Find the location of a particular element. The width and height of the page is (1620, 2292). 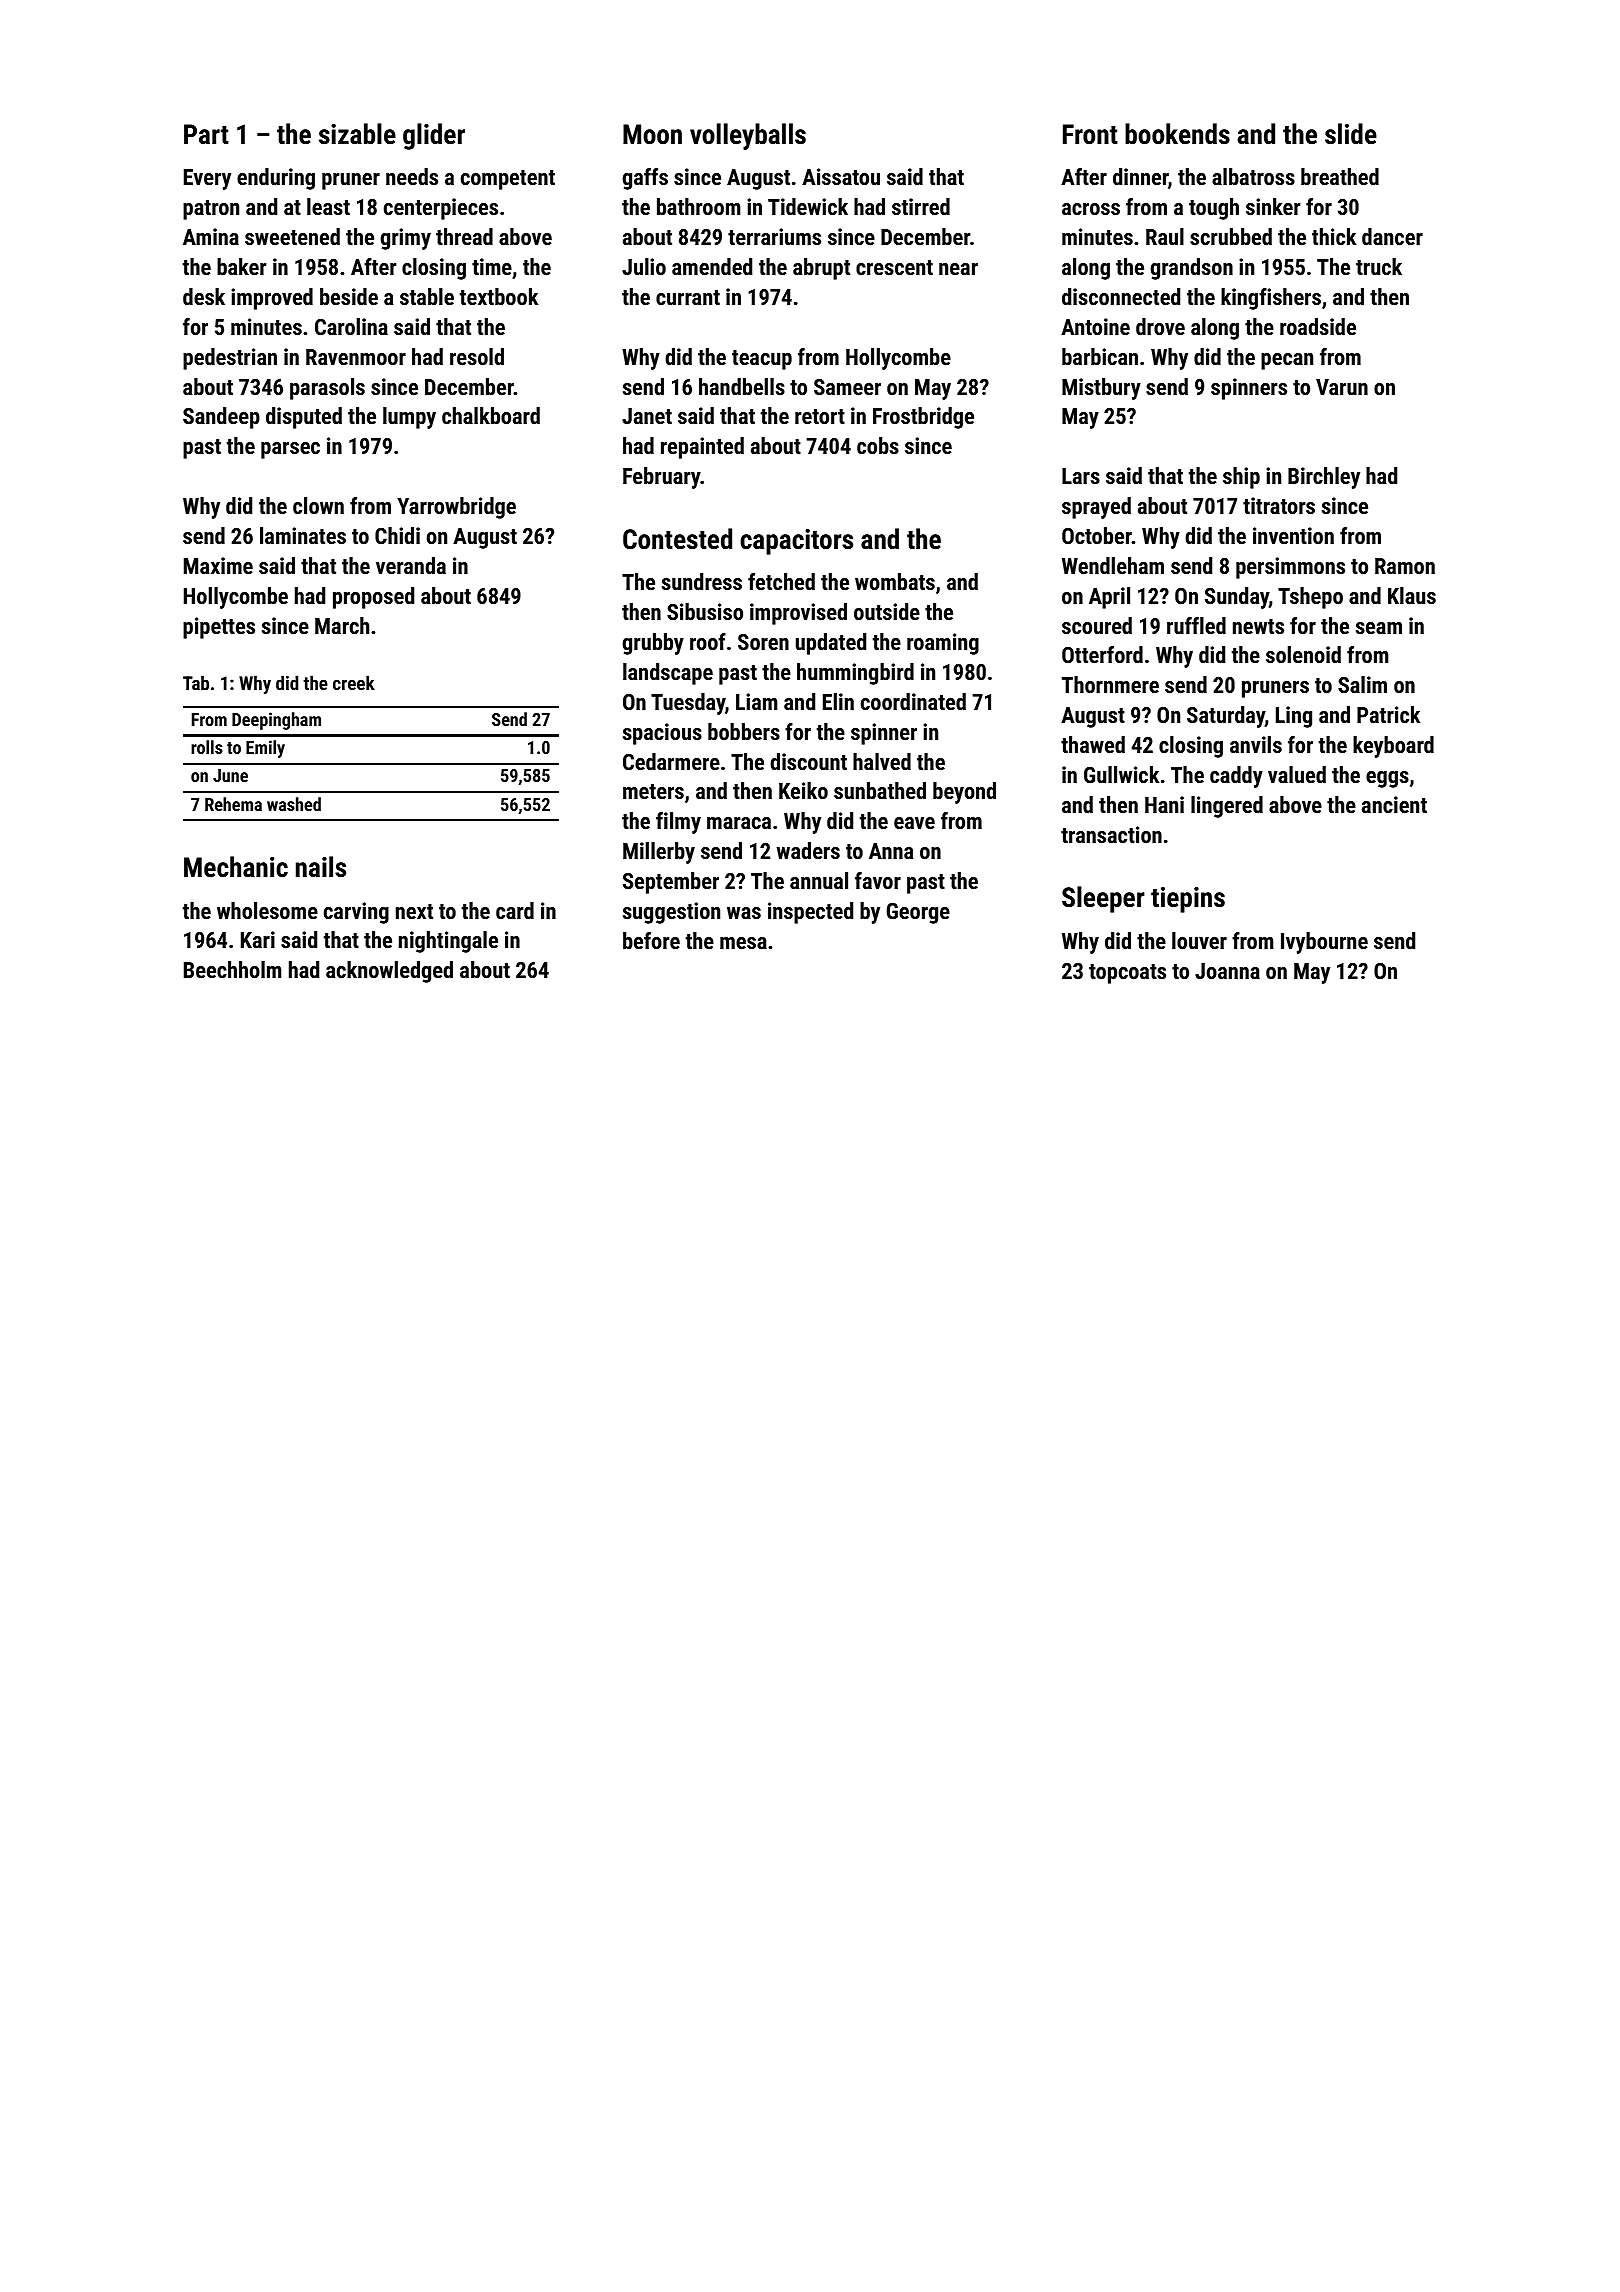

sinker is located at coordinates (1273, 206).
